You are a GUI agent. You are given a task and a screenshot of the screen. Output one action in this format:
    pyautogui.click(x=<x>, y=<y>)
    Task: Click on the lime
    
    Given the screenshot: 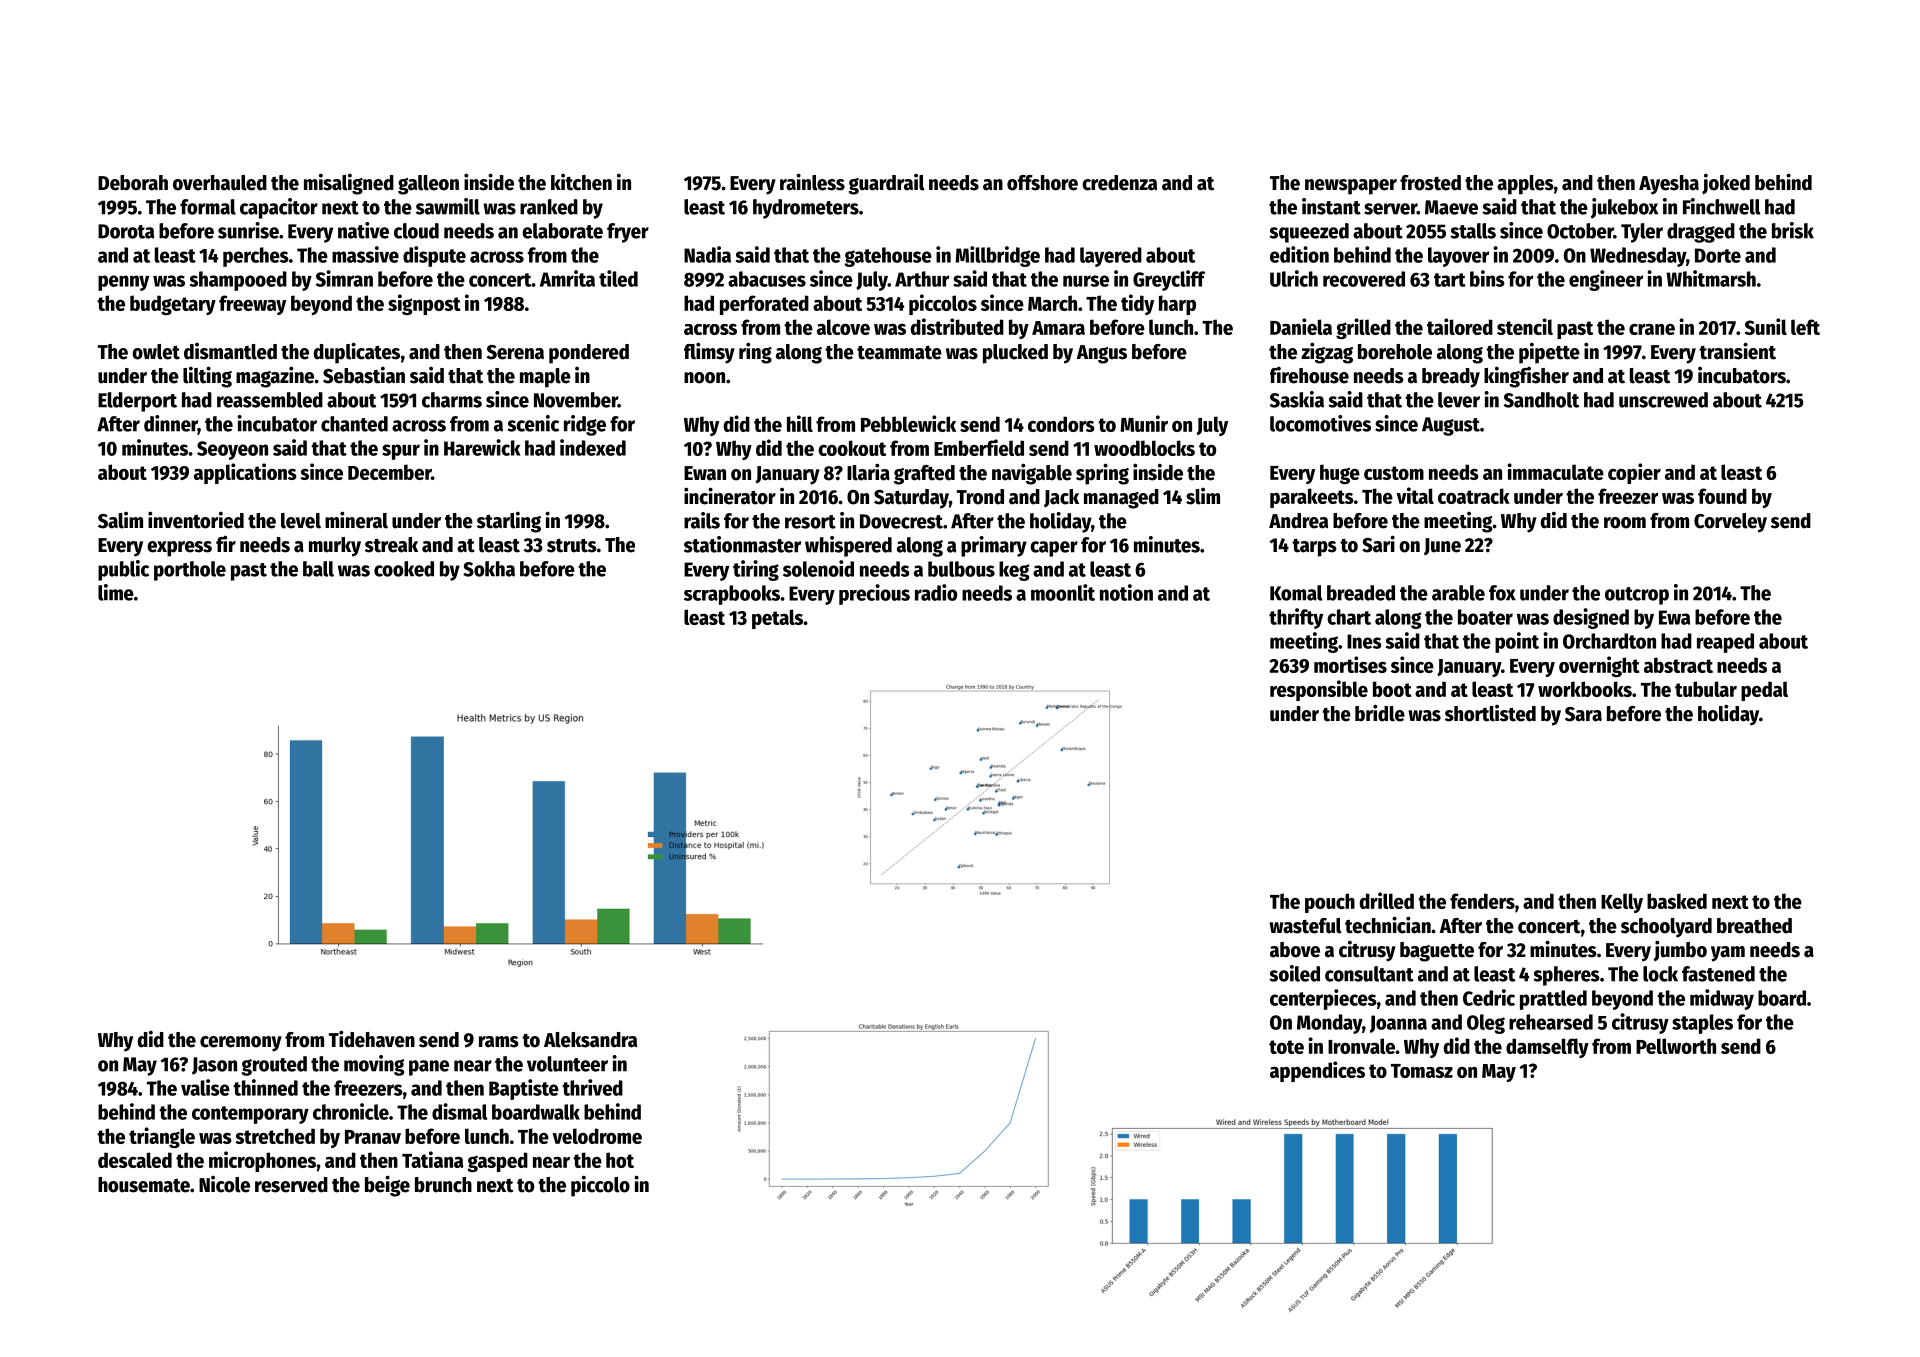 What is the action you would take?
    pyautogui.click(x=116, y=592)
